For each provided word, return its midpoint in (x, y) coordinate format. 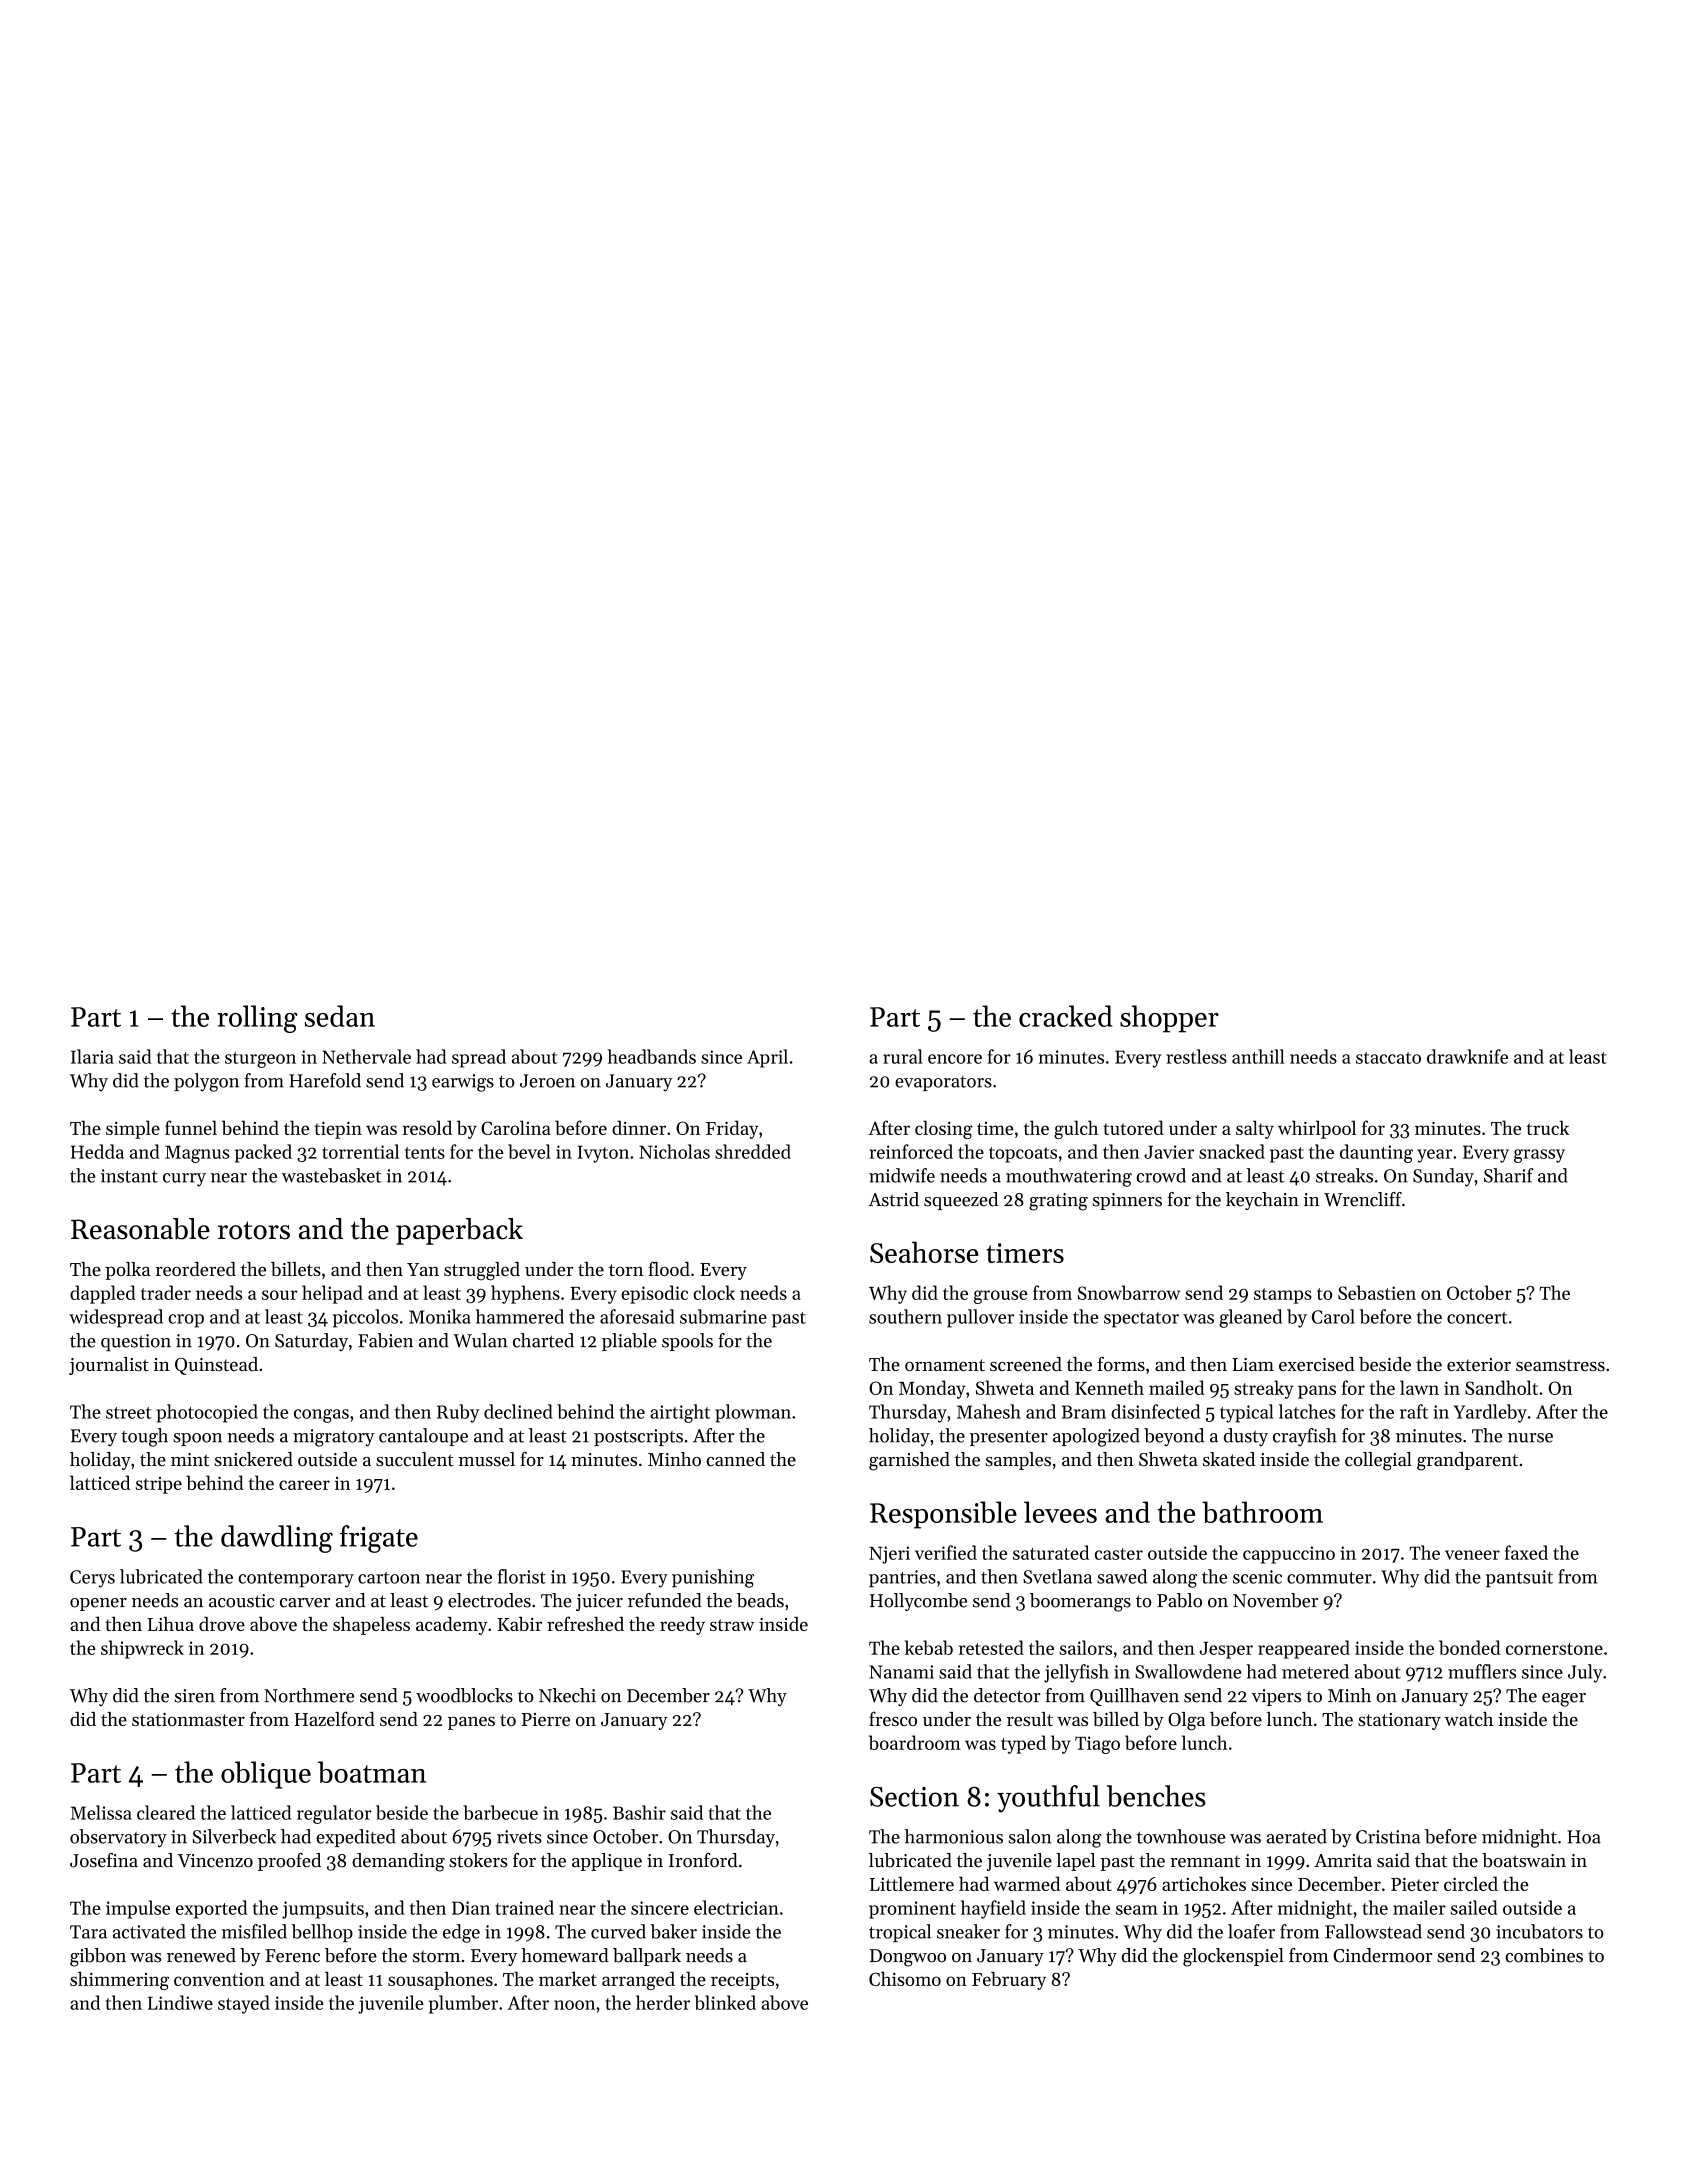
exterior (1479, 1364)
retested (991, 1647)
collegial (1378, 1461)
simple (133, 1129)
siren (194, 1696)
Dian (471, 1908)
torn (626, 1270)
